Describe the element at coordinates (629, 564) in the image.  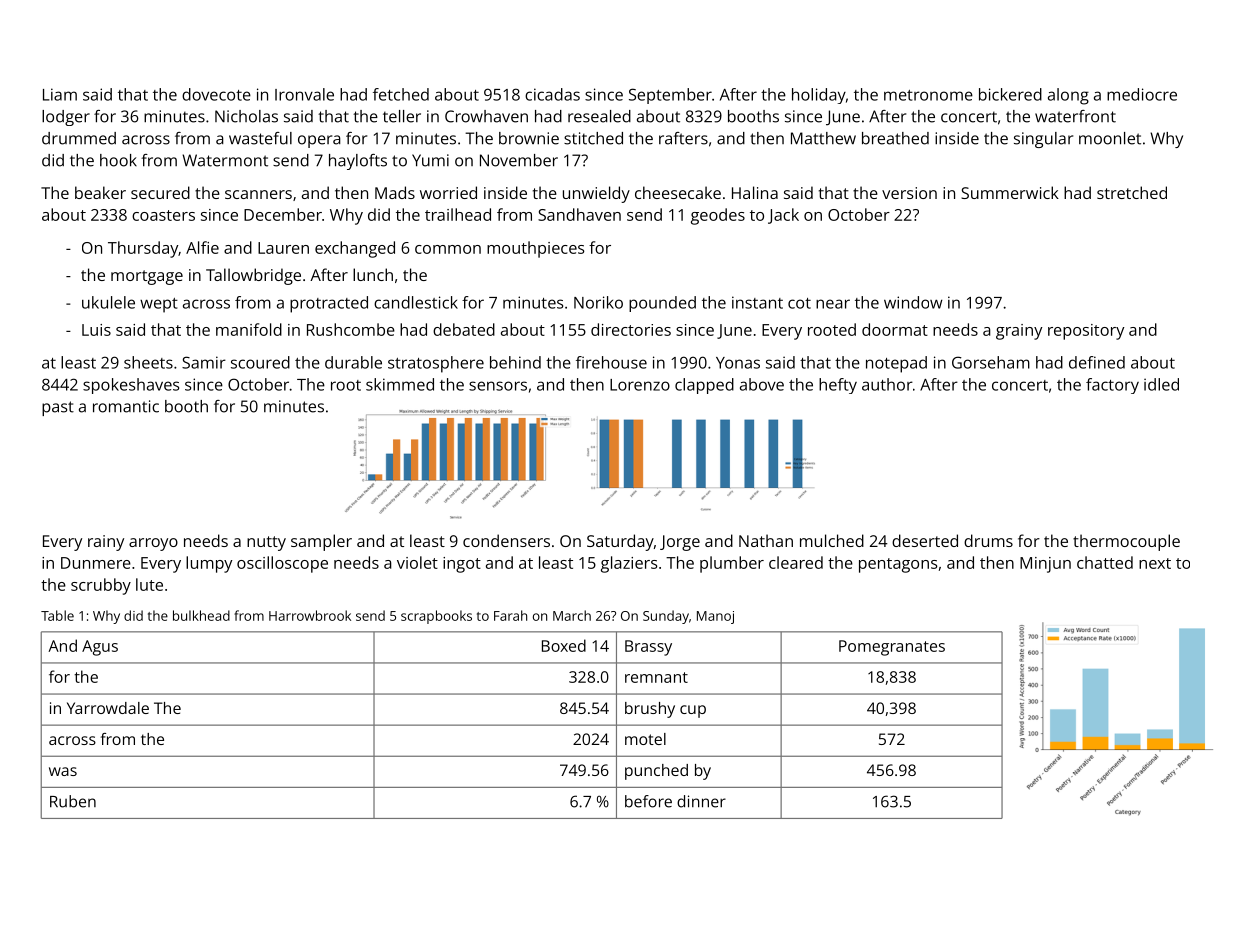
I see `glaziers` at that location.
